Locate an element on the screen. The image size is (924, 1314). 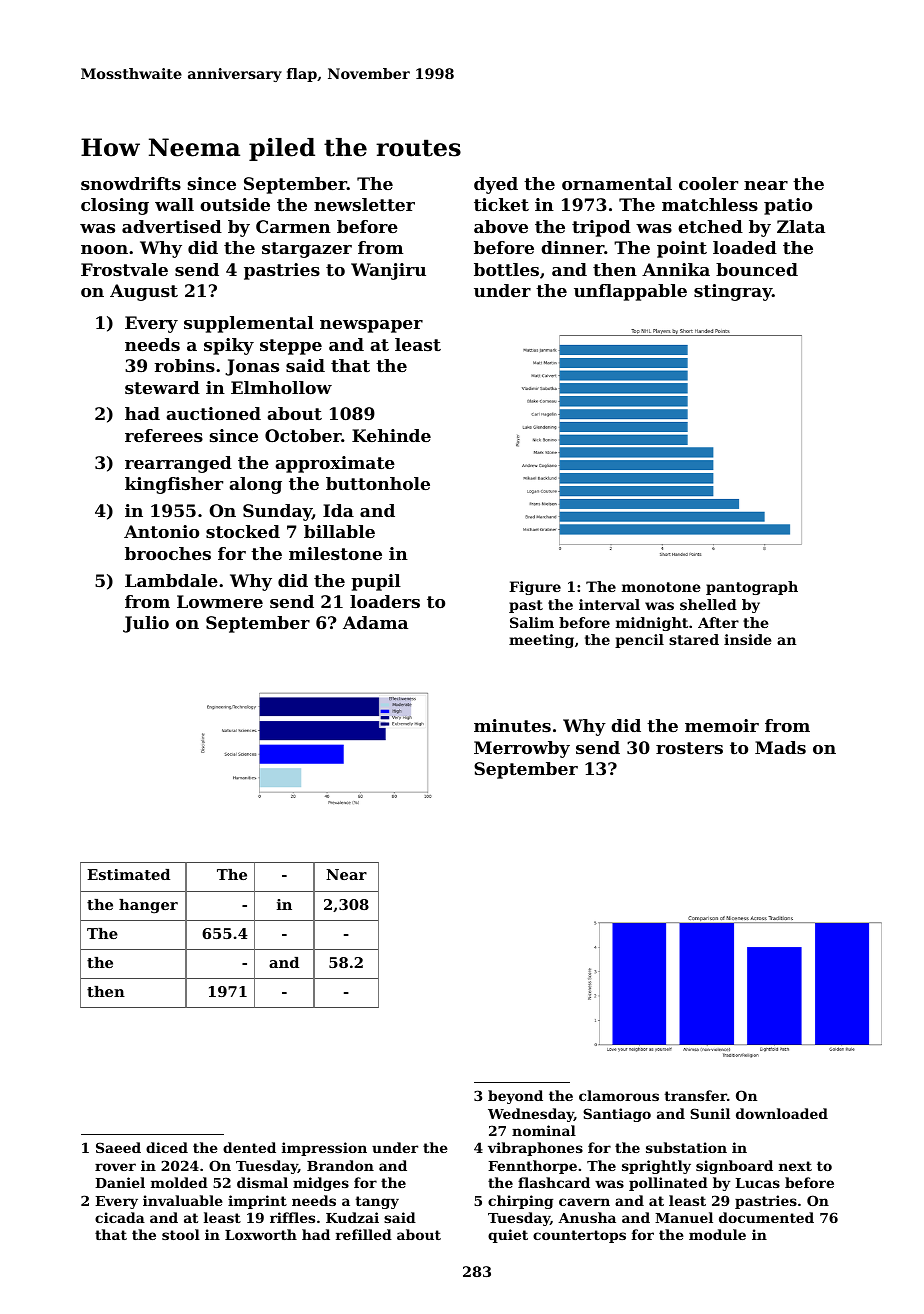
dyed is located at coordinates (496, 185).
